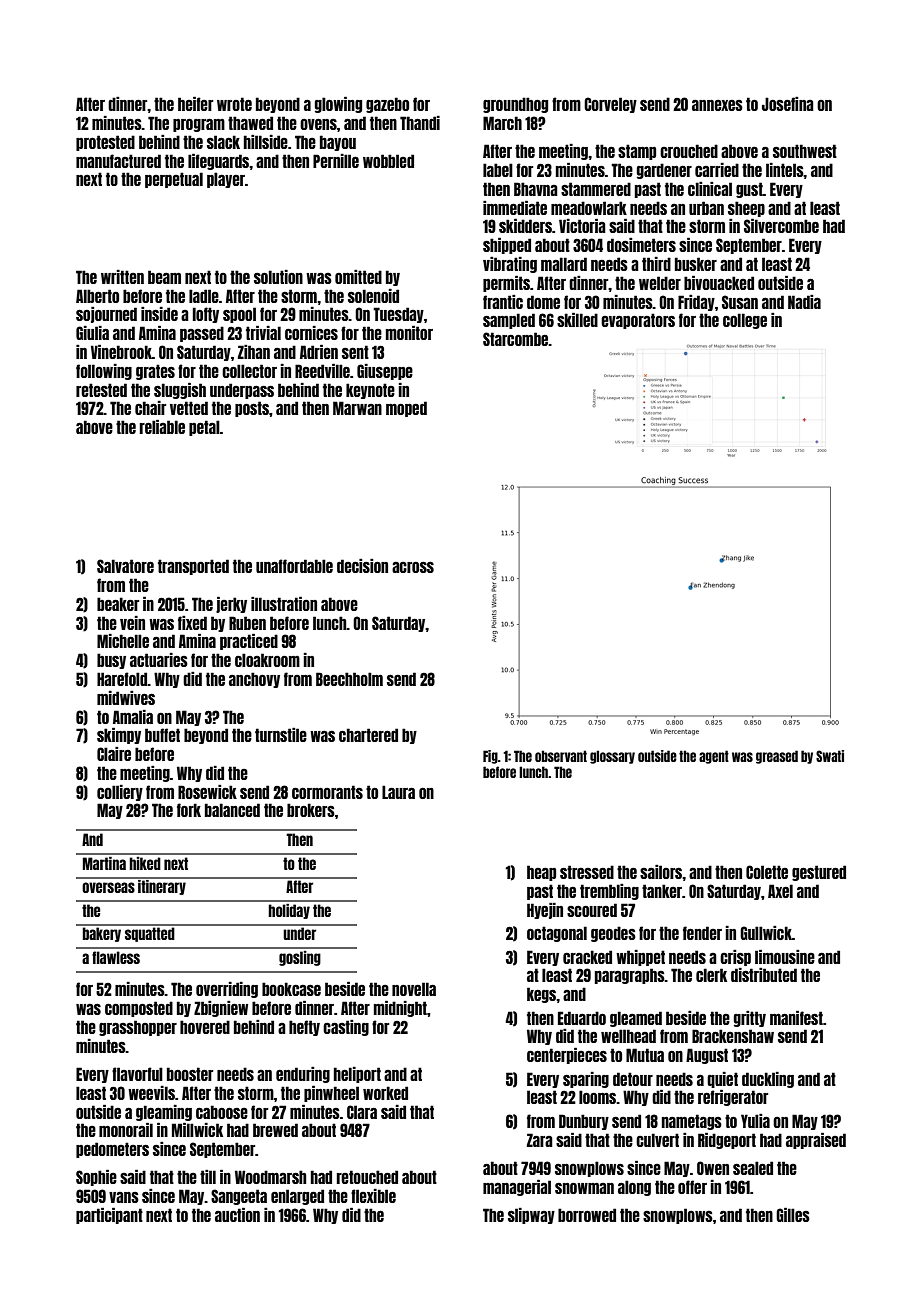 The height and width of the screenshot is (1308, 924). I want to click on Salvatore, so click(125, 566).
